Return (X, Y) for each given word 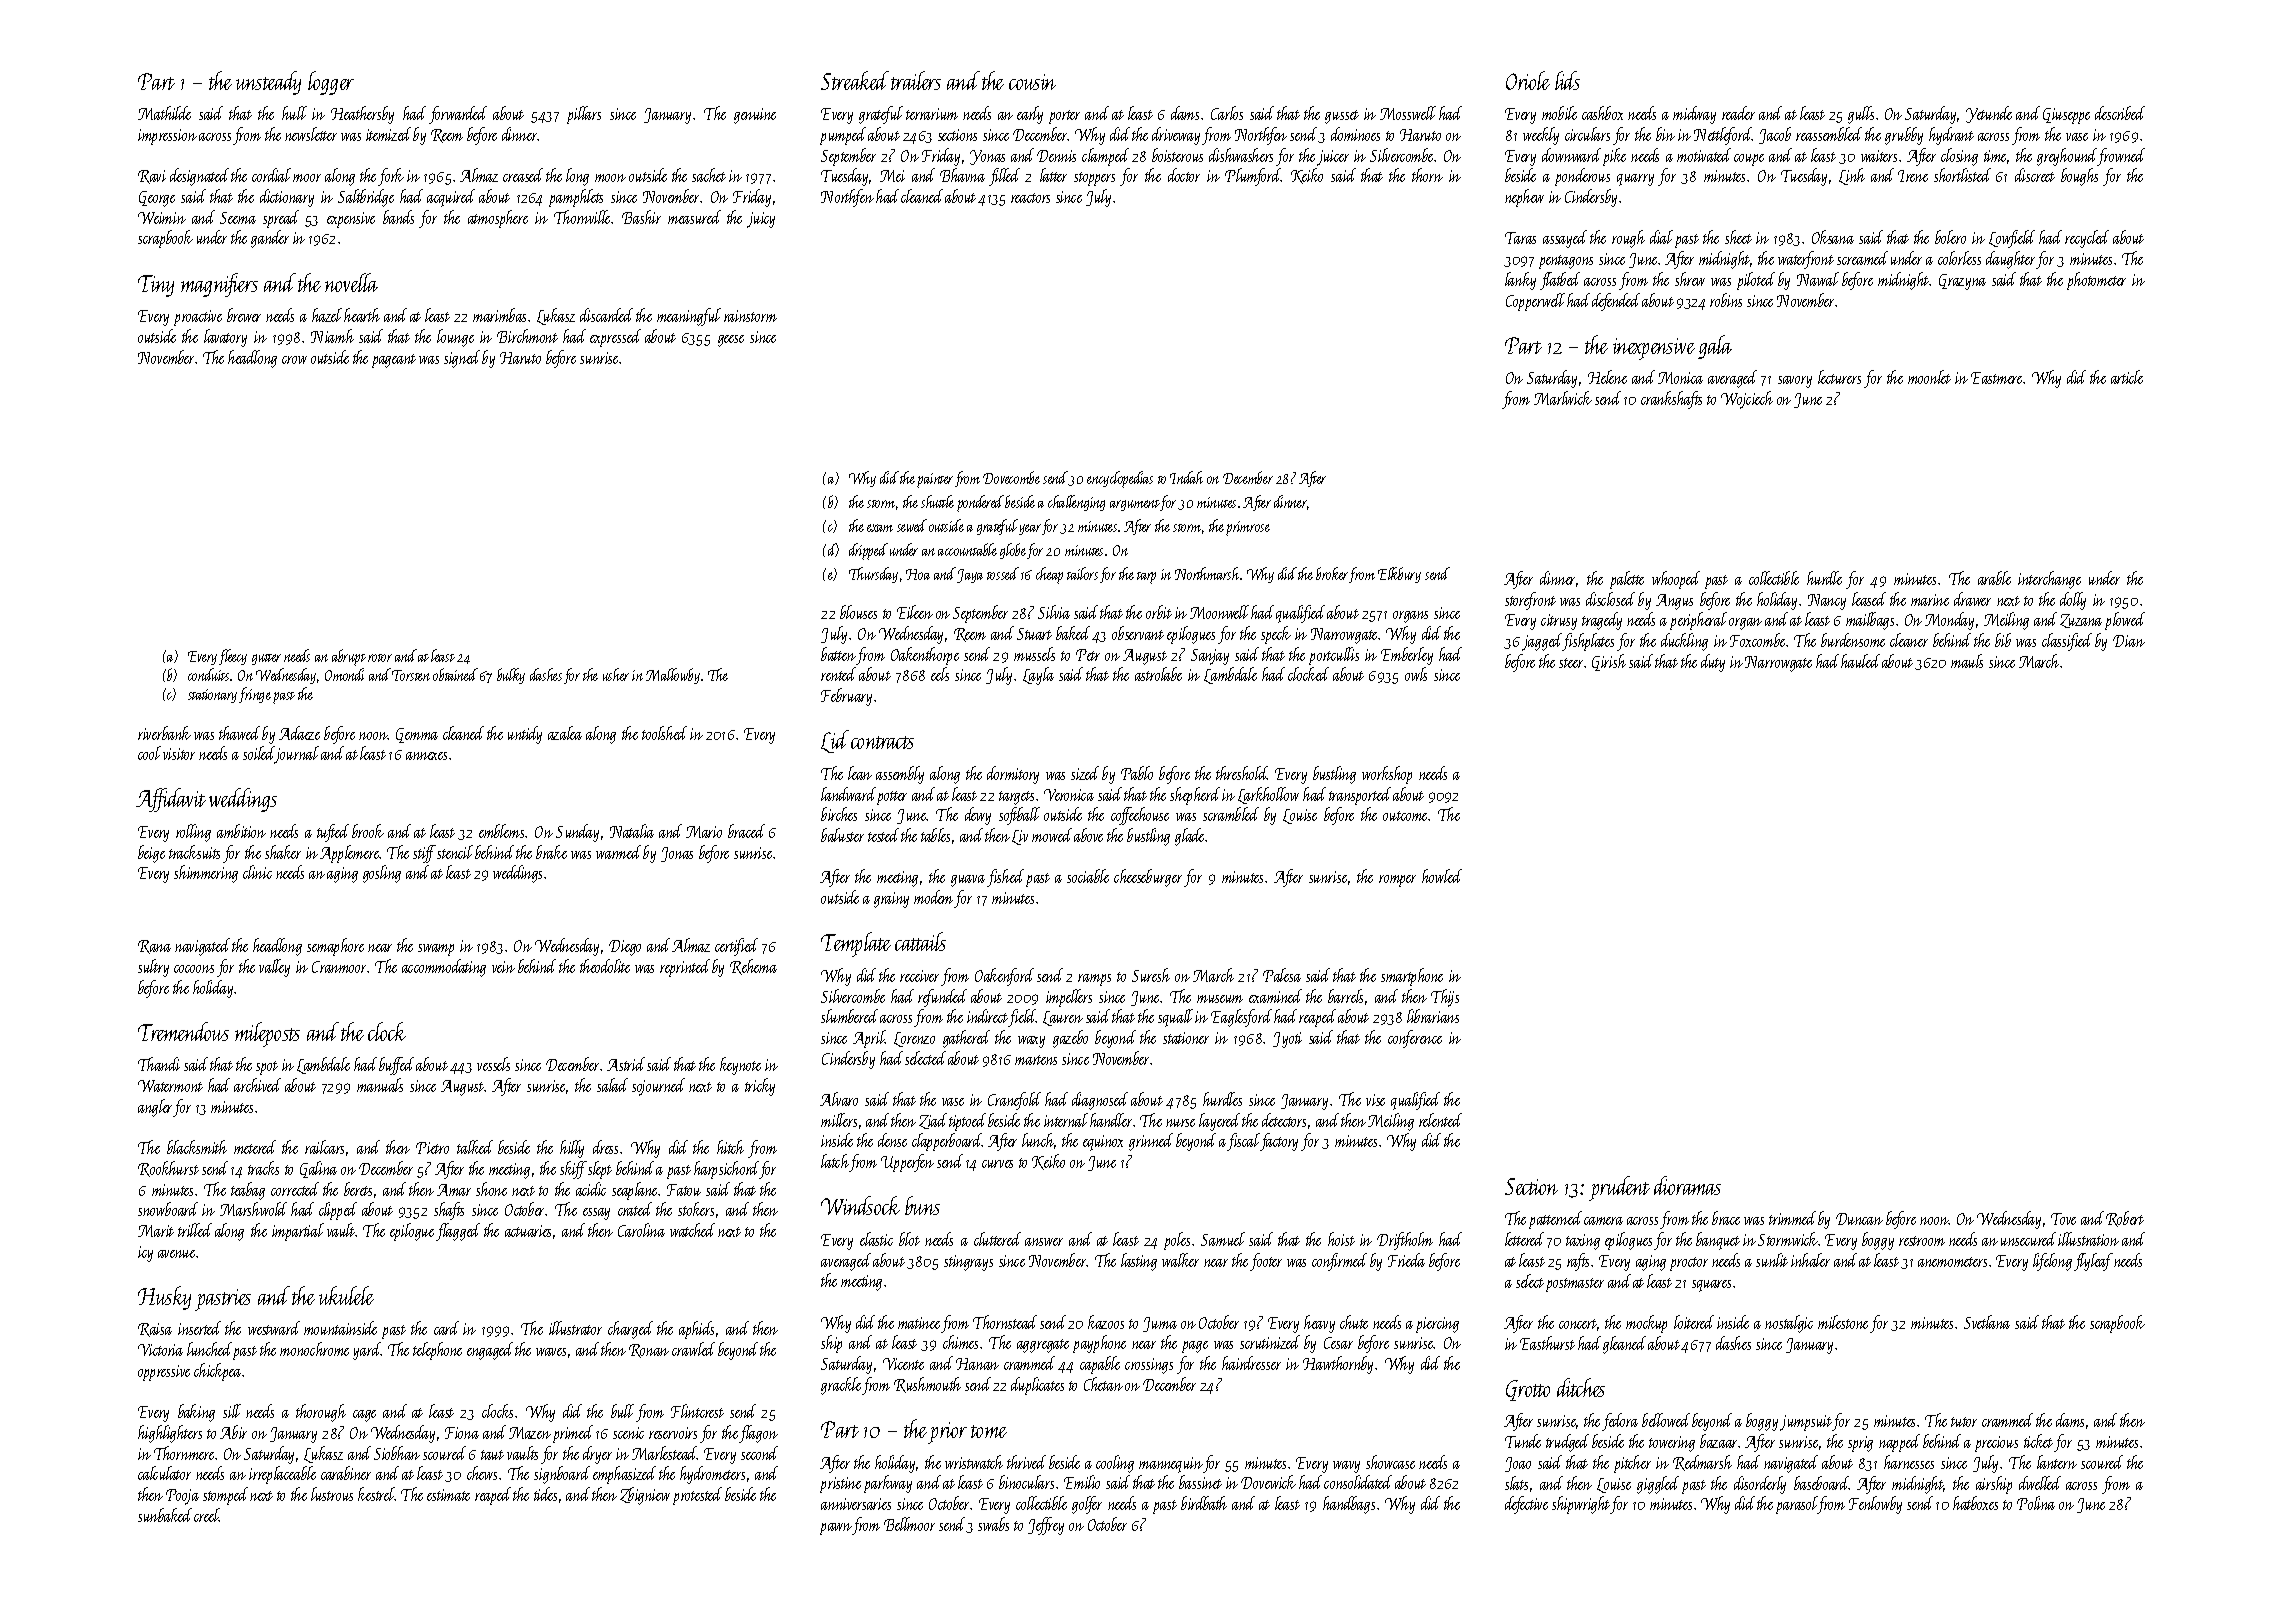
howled (1442, 876)
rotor (380, 658)
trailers (916, 80)
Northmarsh (1207, 573)
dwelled (2040, 1483)
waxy (1031, 1042)
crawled (693, 1349)
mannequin (1171, 1465)
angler (156, 1108)
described (2120, 113)
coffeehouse (1140, 816)
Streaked (855, 80)
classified (2067, 642)
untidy (525, 735)
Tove (2063, 1219)
